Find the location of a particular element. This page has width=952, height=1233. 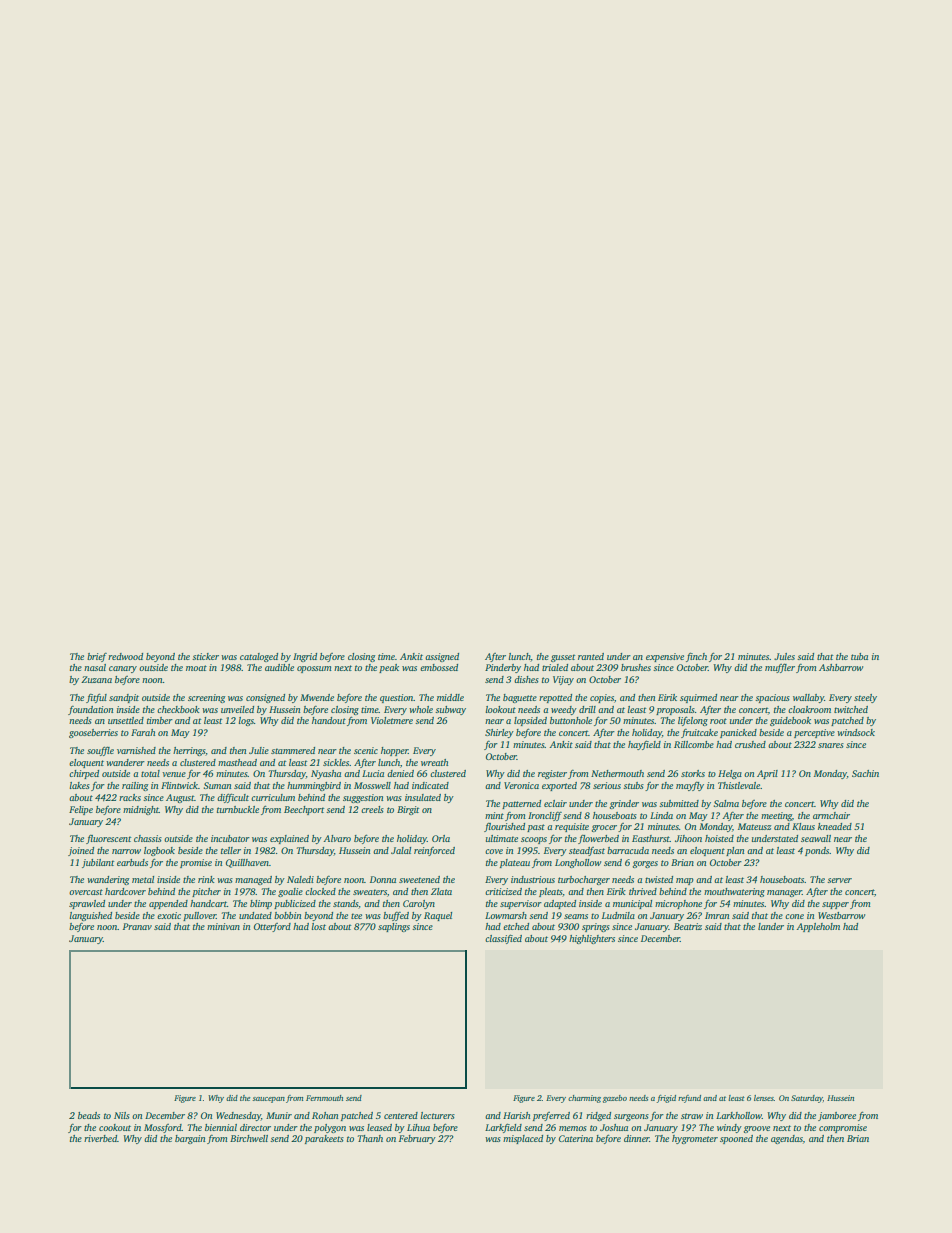

Quillhaven is located at coordinates (247, 863).
